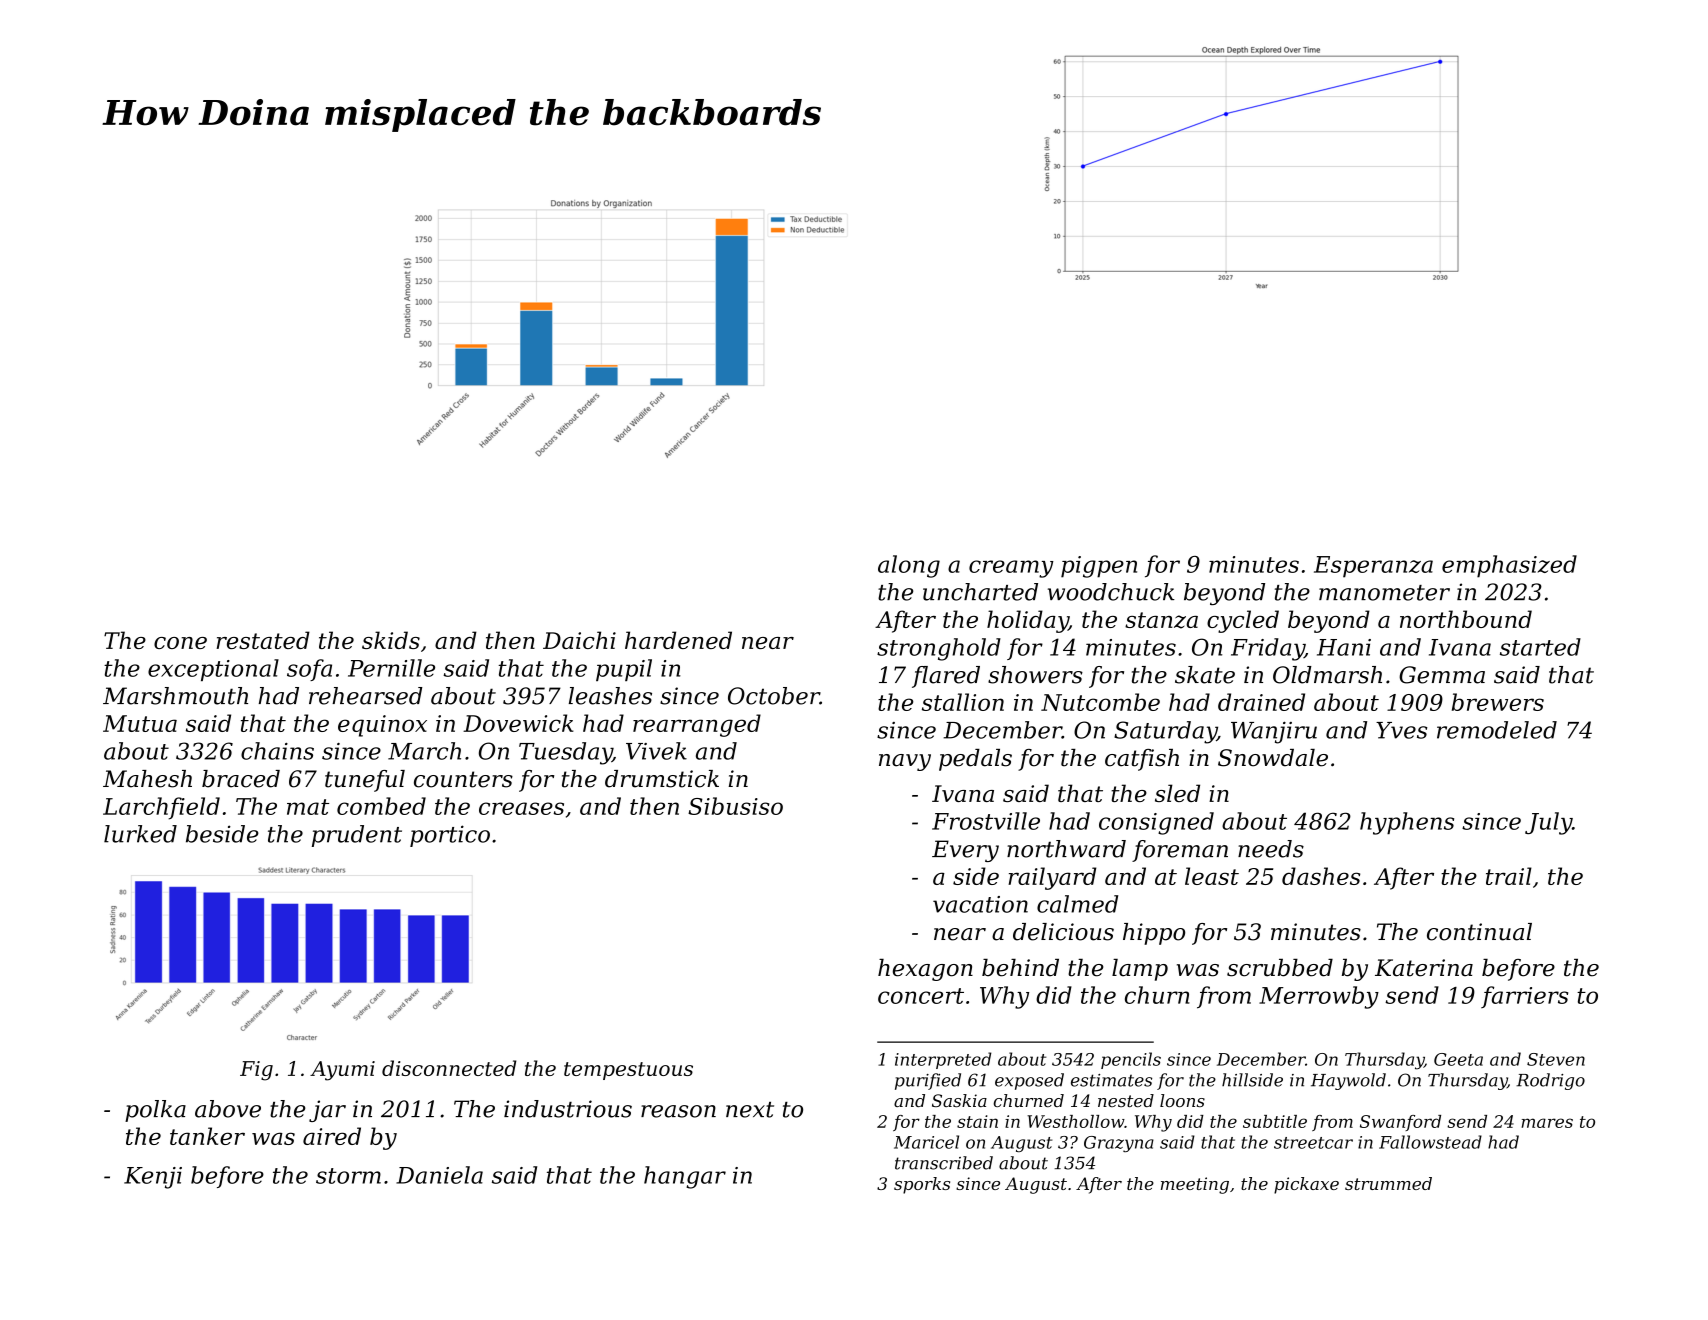  What do you see at coordinates (1020, 968) in the screenshot?
I see `behind` at bounding box center [1020, 968].
